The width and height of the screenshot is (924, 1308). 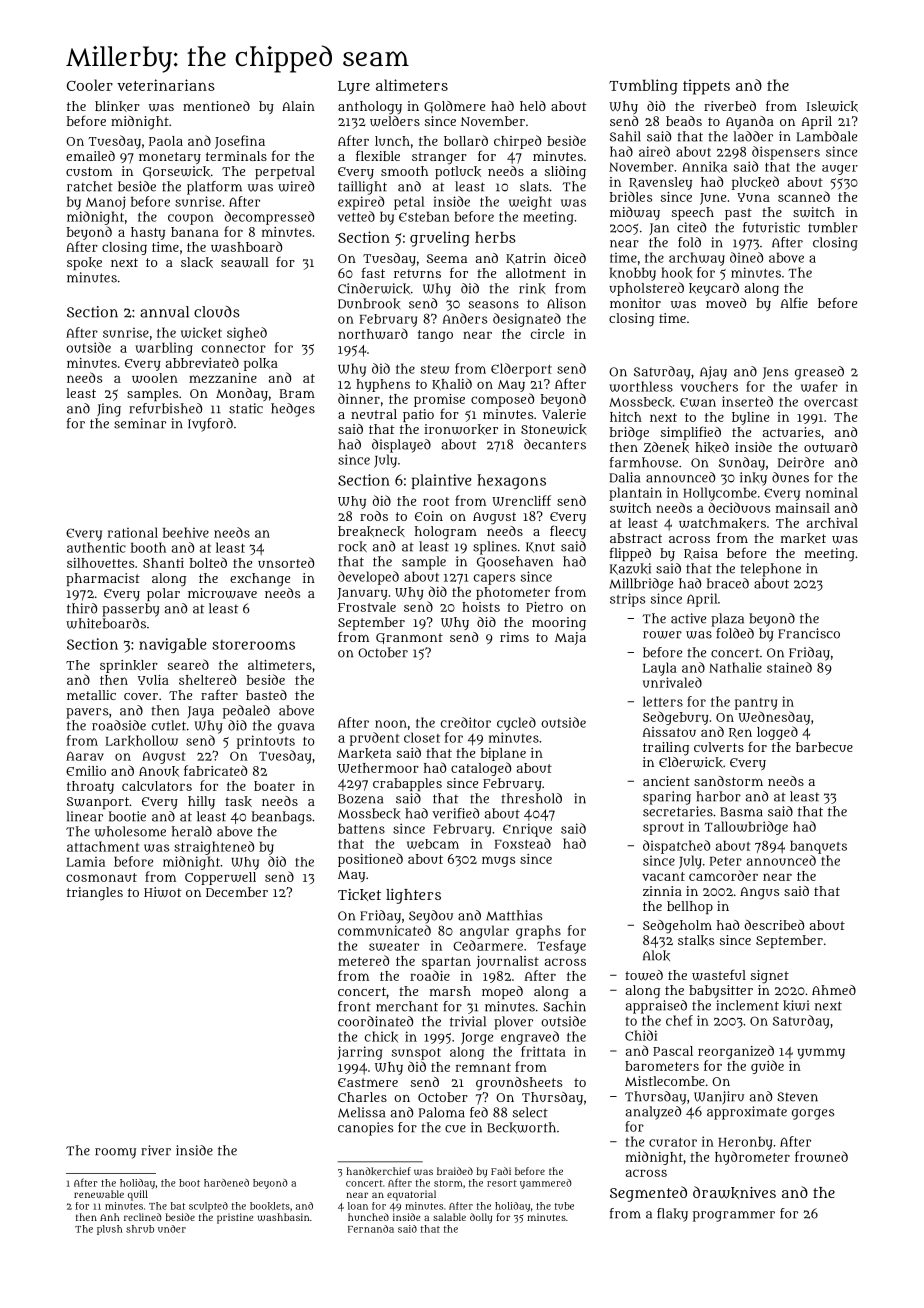 What do you see at coordinates (502, 400) in the screenshot?
I see `composed` at bounding box center [502, 400].
